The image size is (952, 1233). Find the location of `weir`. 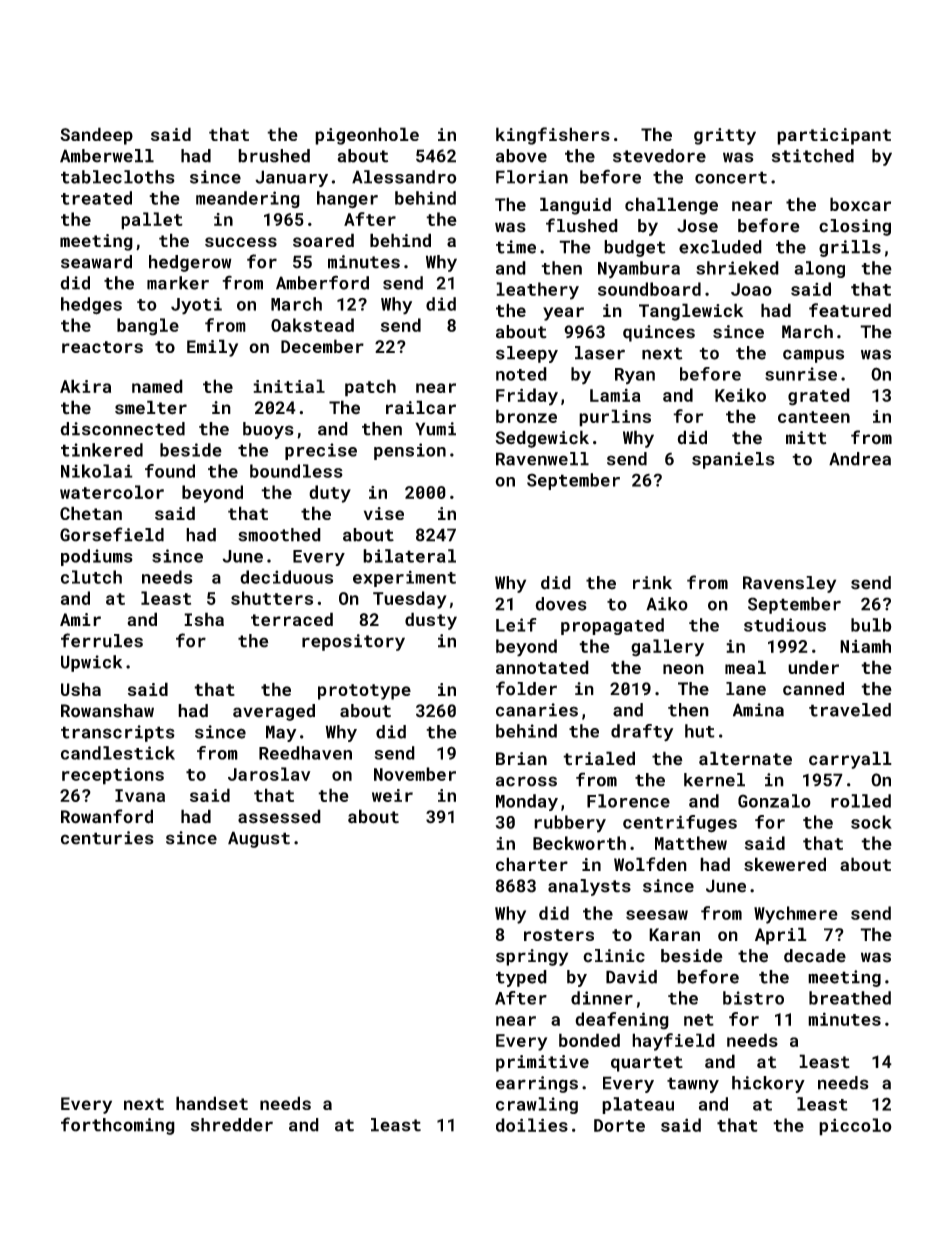

weir is located at coordinates (392, 795).
